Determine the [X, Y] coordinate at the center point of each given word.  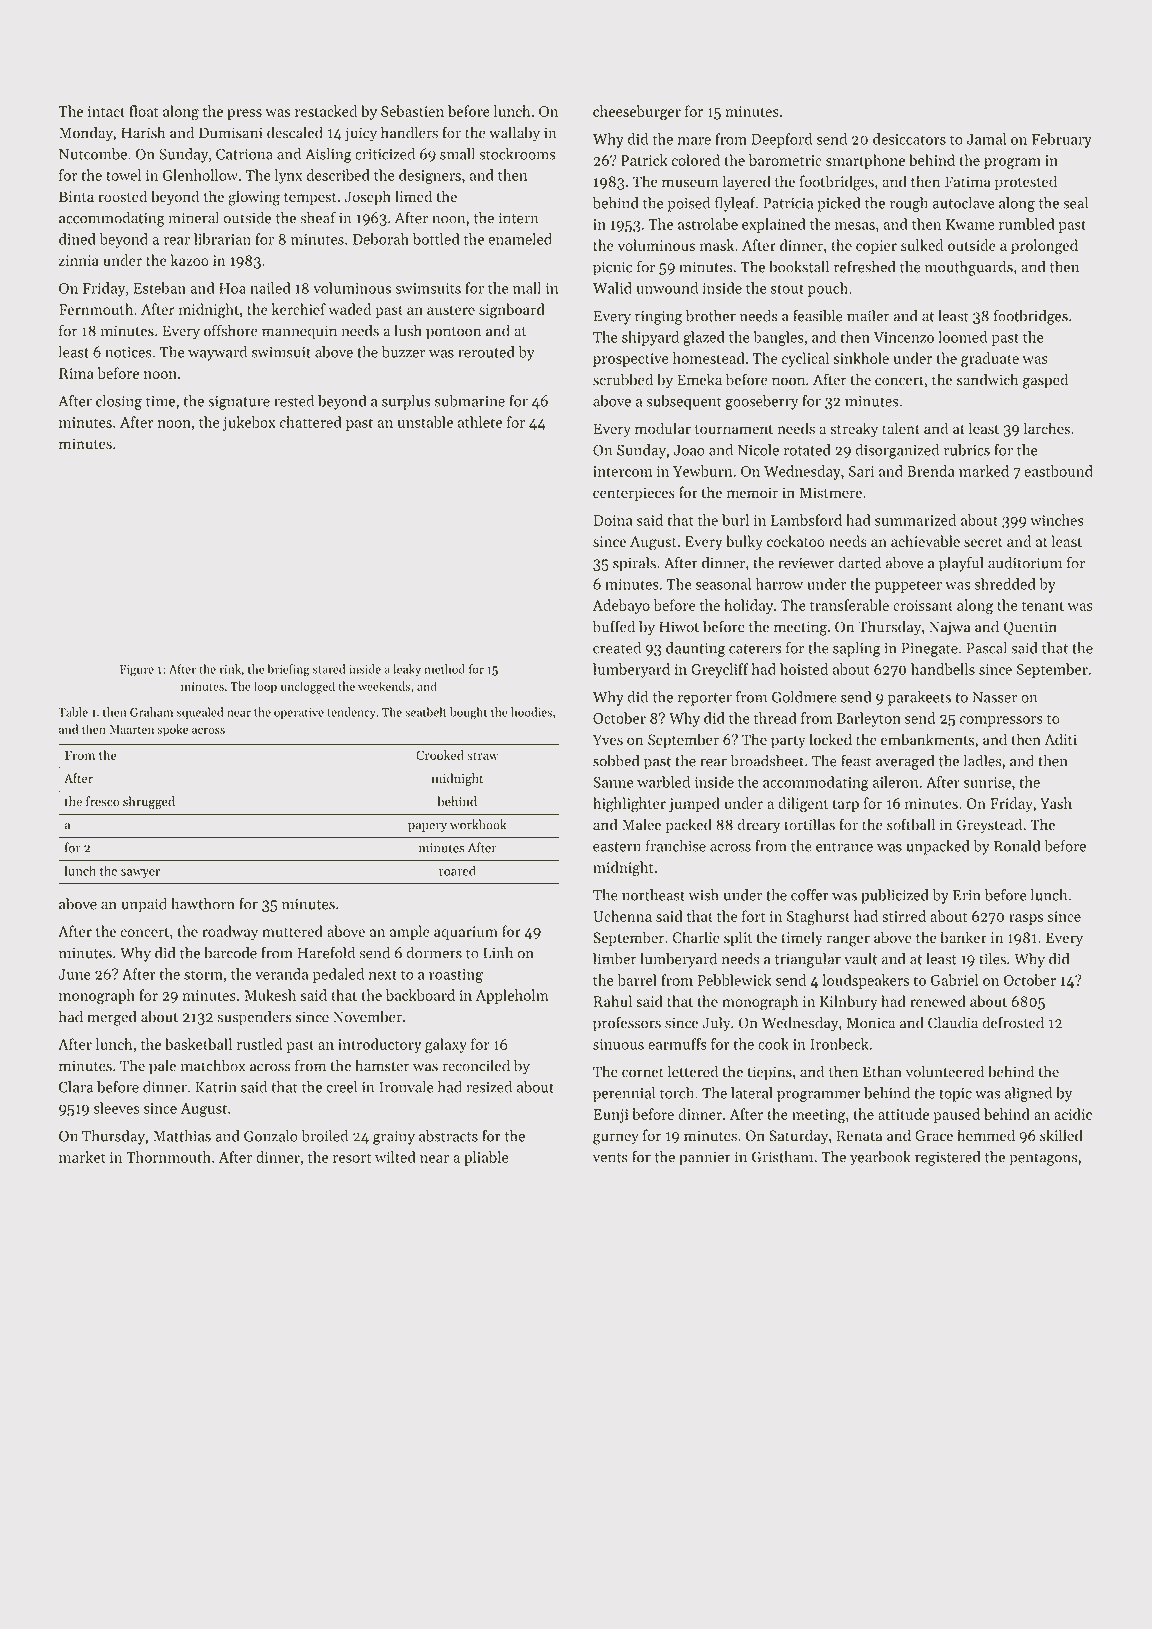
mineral [193, 218]
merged [112, 1018]
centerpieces [634, 494]
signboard [512, 311]
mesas [855, 226]
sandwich [987, 379]
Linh [498, 953]
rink [230, 669]
